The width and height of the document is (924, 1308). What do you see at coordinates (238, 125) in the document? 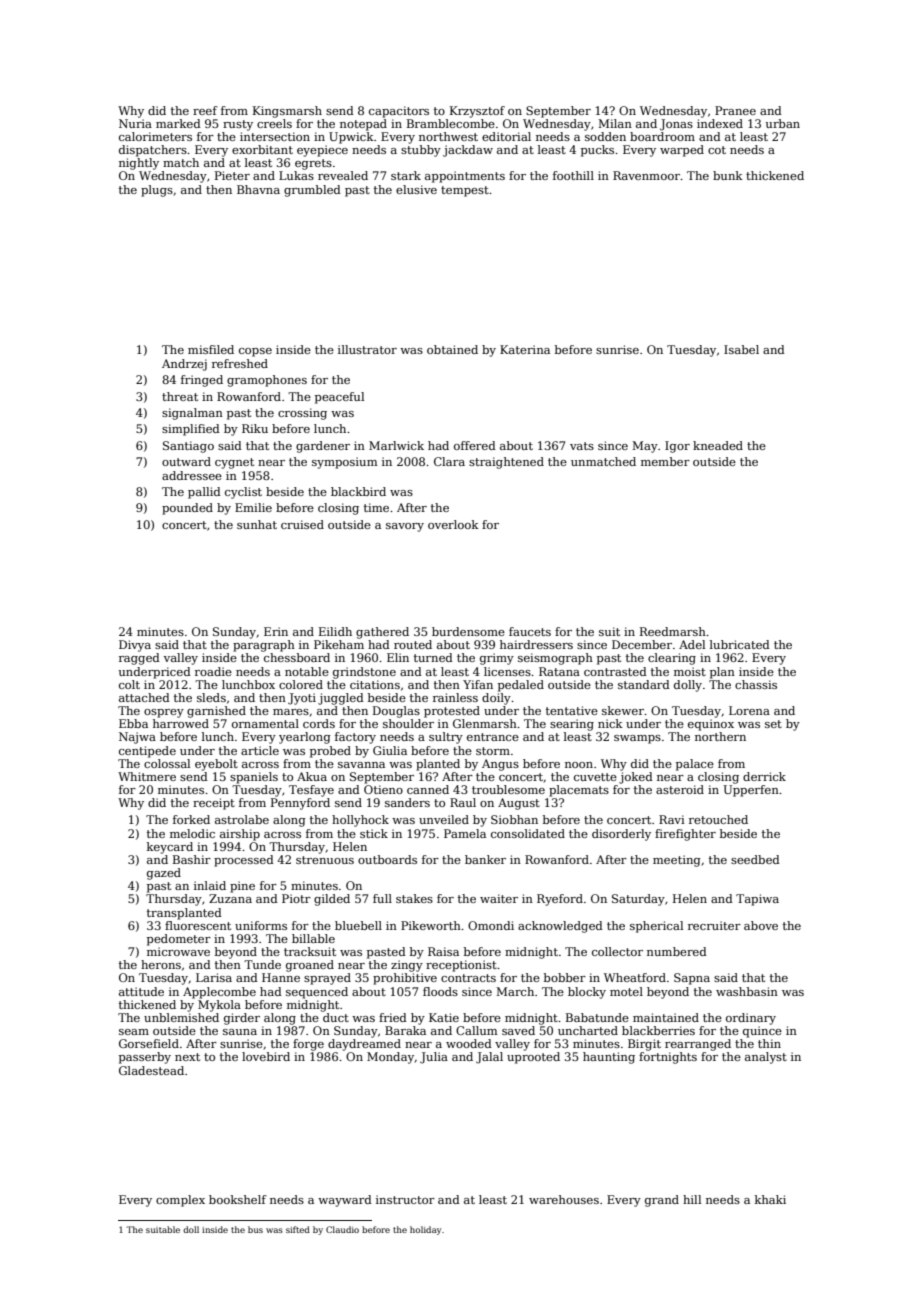
I see `rusty` at bounding box center [238, 125].
